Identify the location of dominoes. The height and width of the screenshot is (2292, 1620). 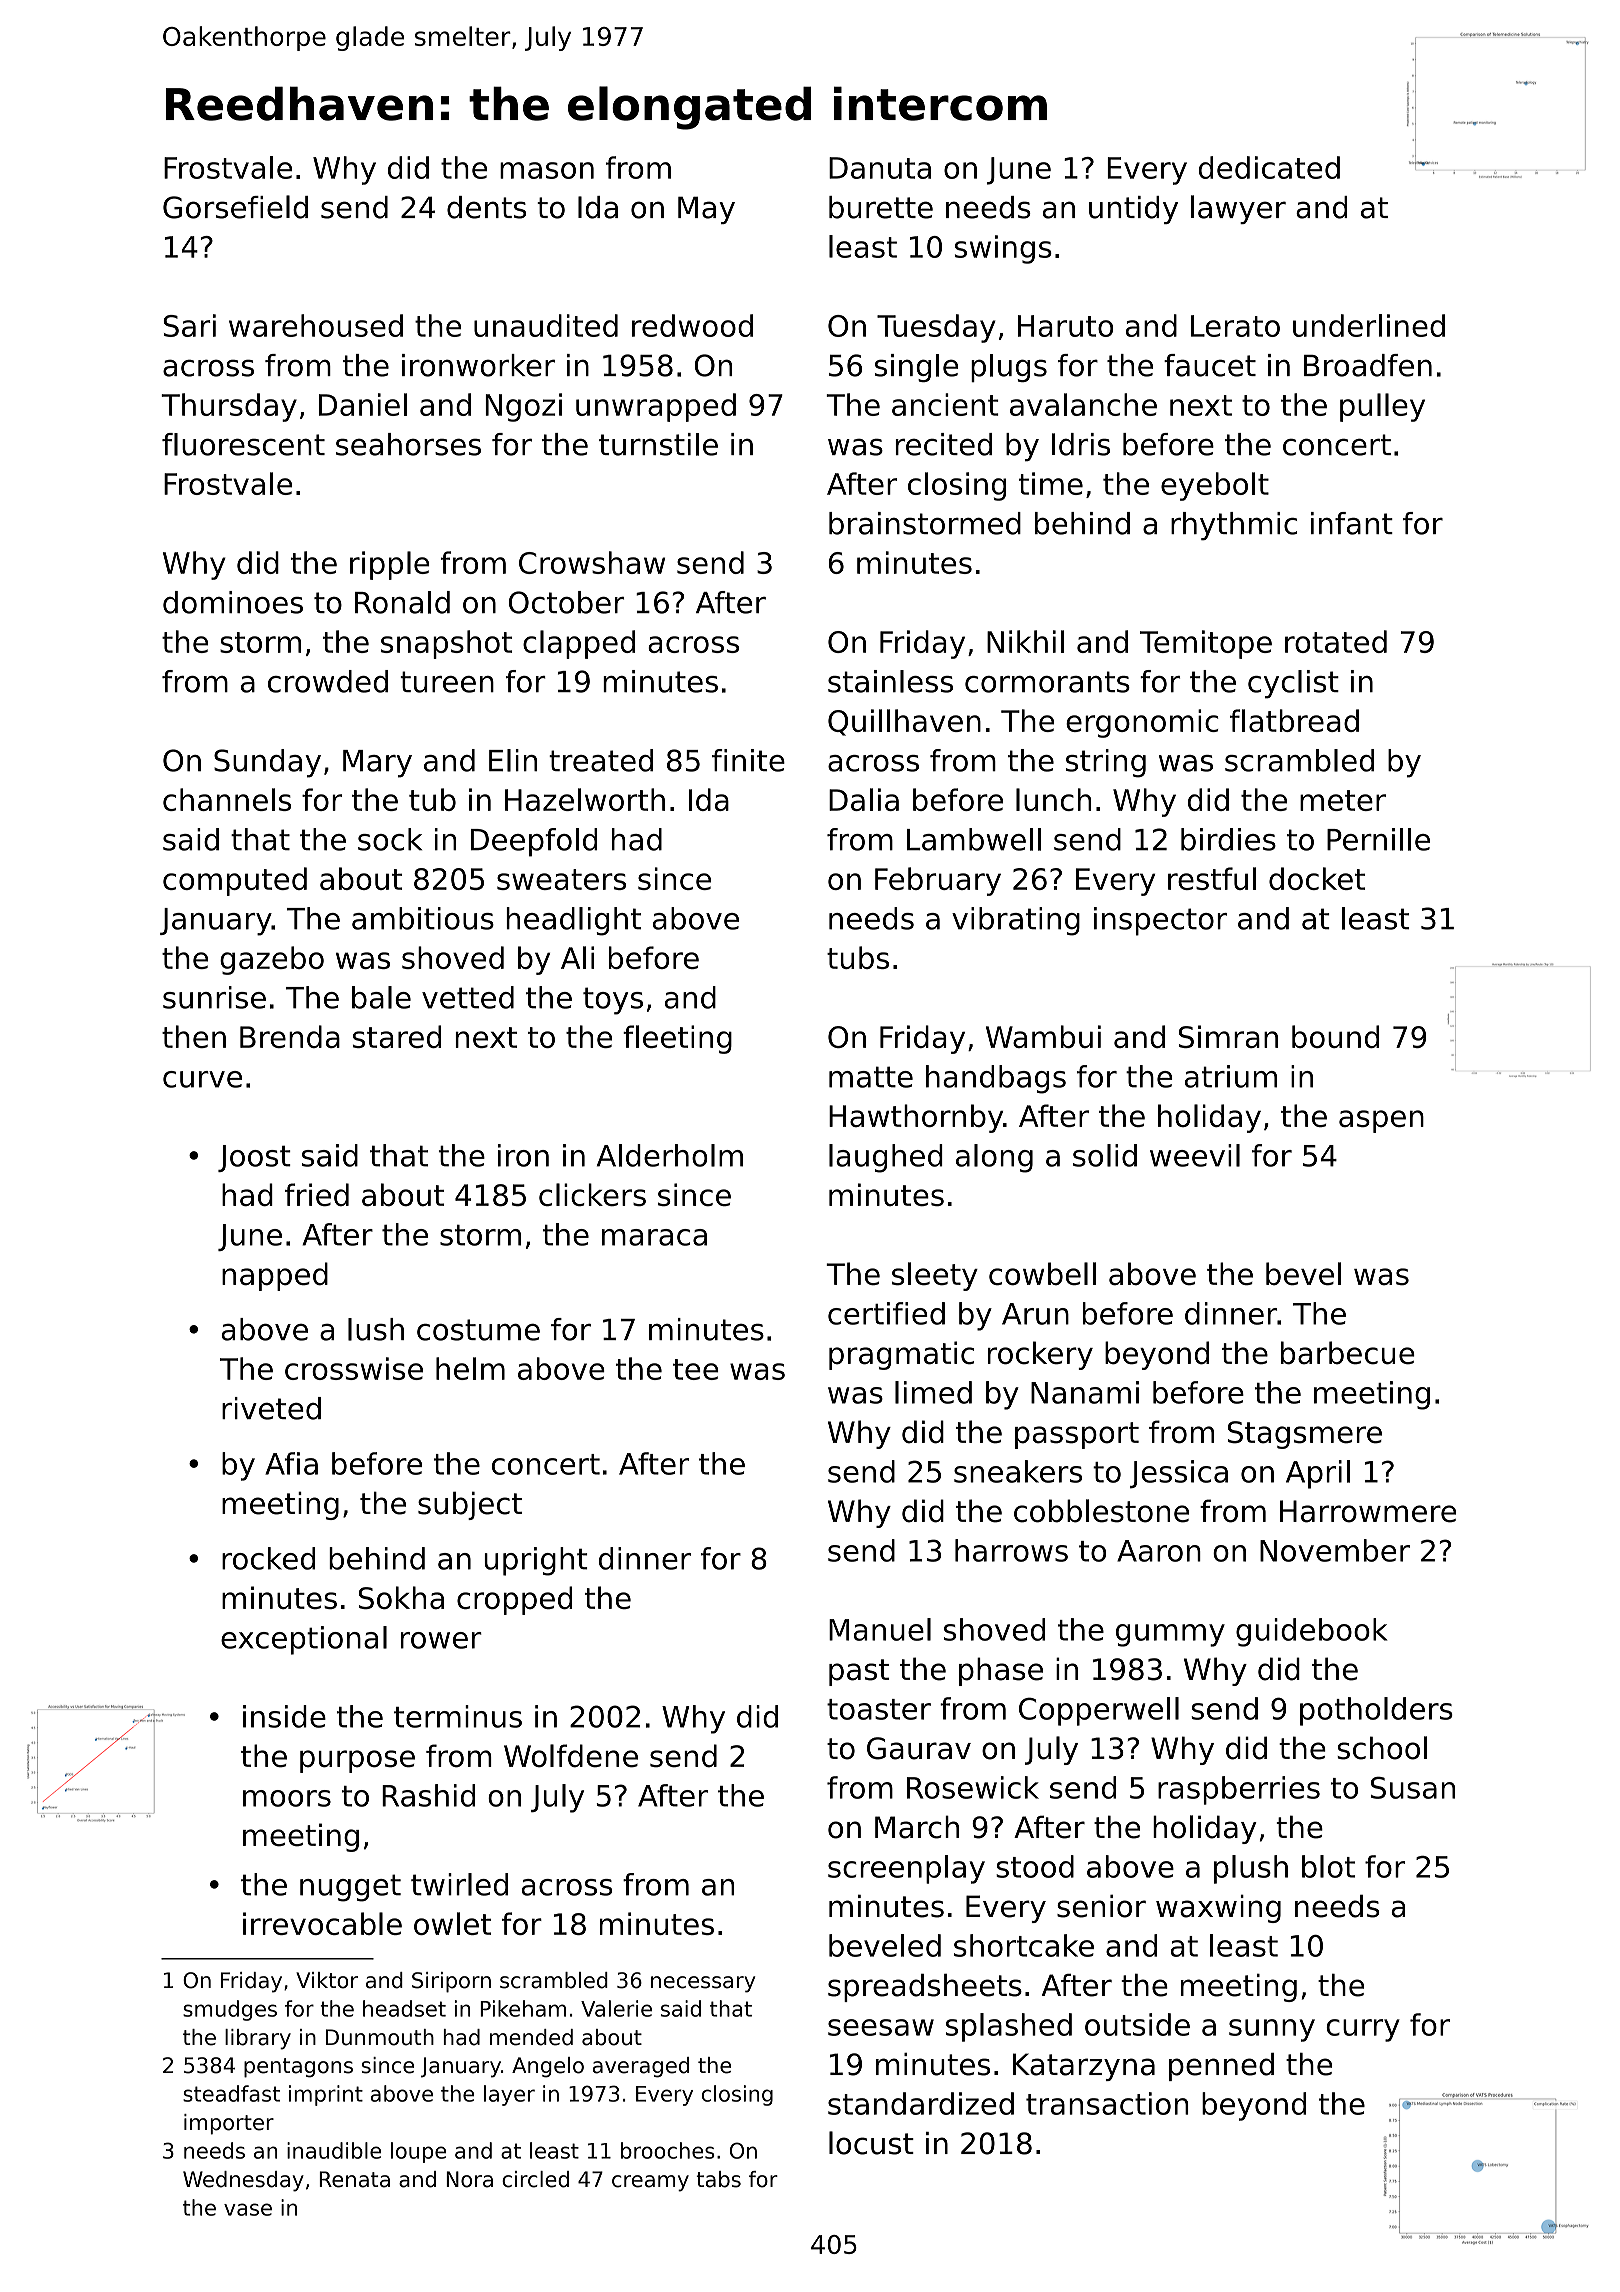
(233, 602).
